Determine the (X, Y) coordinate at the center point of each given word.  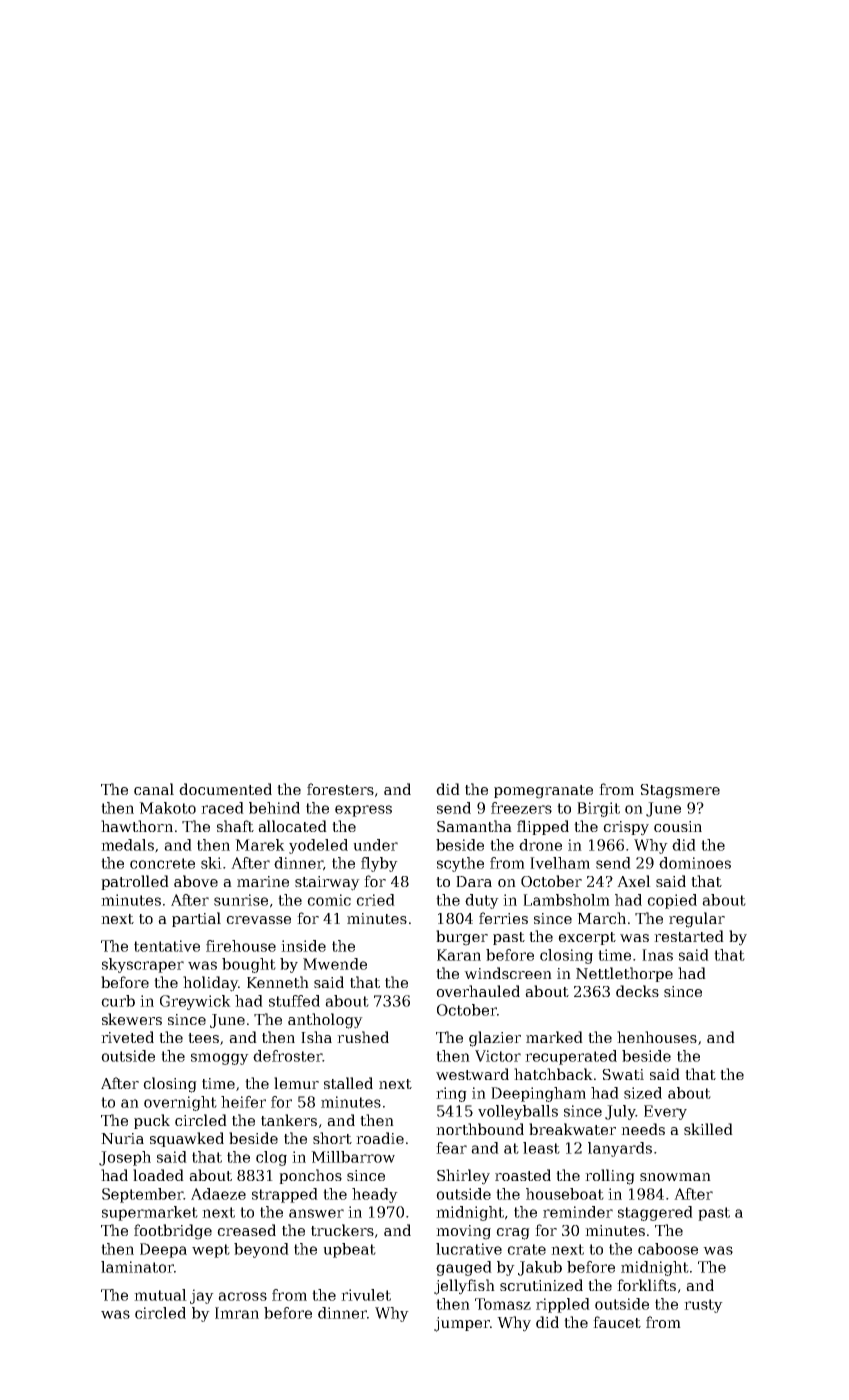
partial (196, 919)
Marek (260, 845)
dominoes (695, 863)
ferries (503, 918)
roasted (523, 1175)
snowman (675, 1177)
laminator (137, 1267)
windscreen (508, 973)
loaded (158, 1175)
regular (697, 920)
